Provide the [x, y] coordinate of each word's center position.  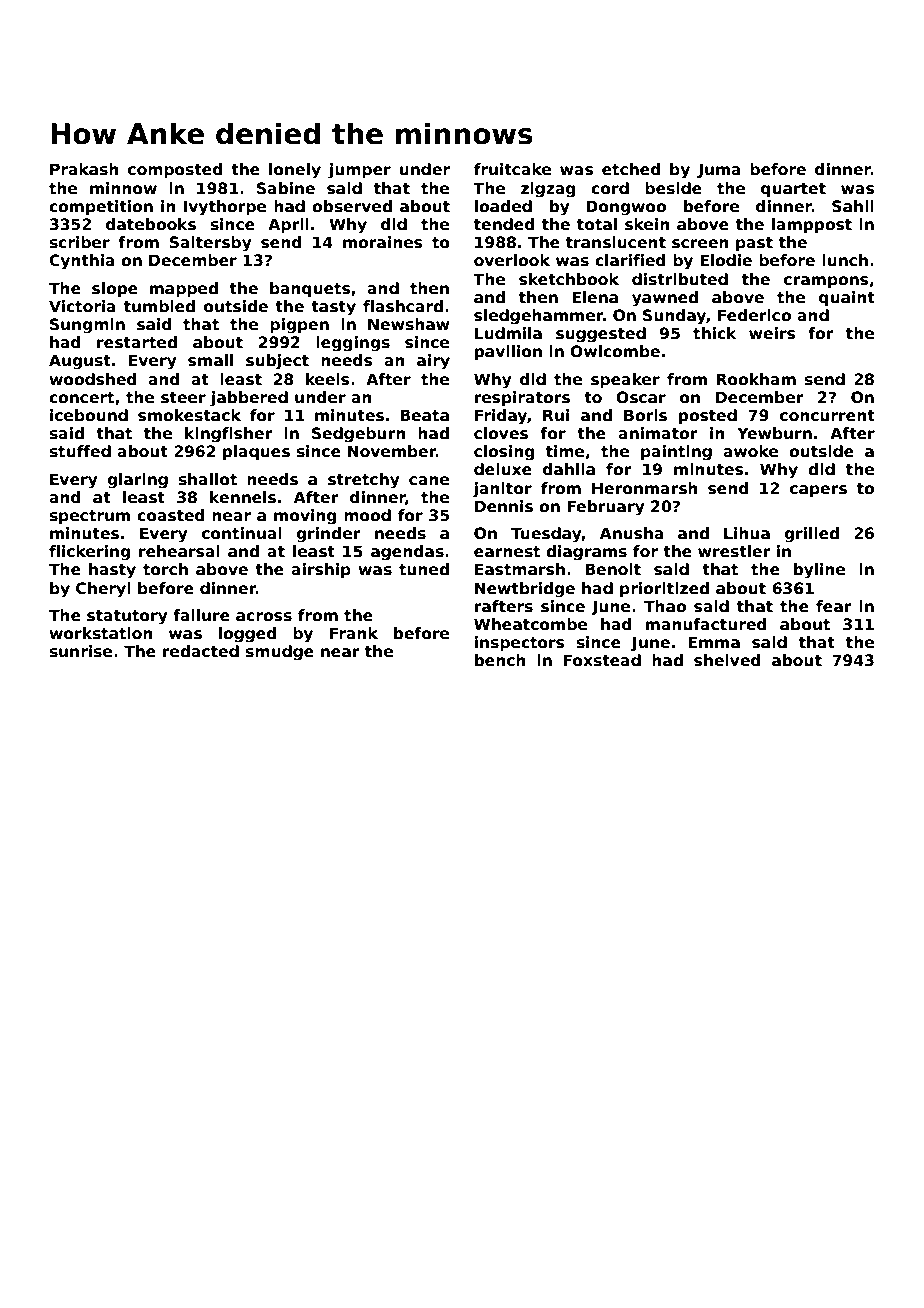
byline [819, 571]
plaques [256, 452]
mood [367, 515]
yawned [665, 299]
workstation [101, 633]
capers [818, 491]
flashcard [403, 306]
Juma [719, 170]
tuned [424, 569]
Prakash [84, 169]
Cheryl [103, 590]
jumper [359, 171]
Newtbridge [525, 590]
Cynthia [82, 262]
